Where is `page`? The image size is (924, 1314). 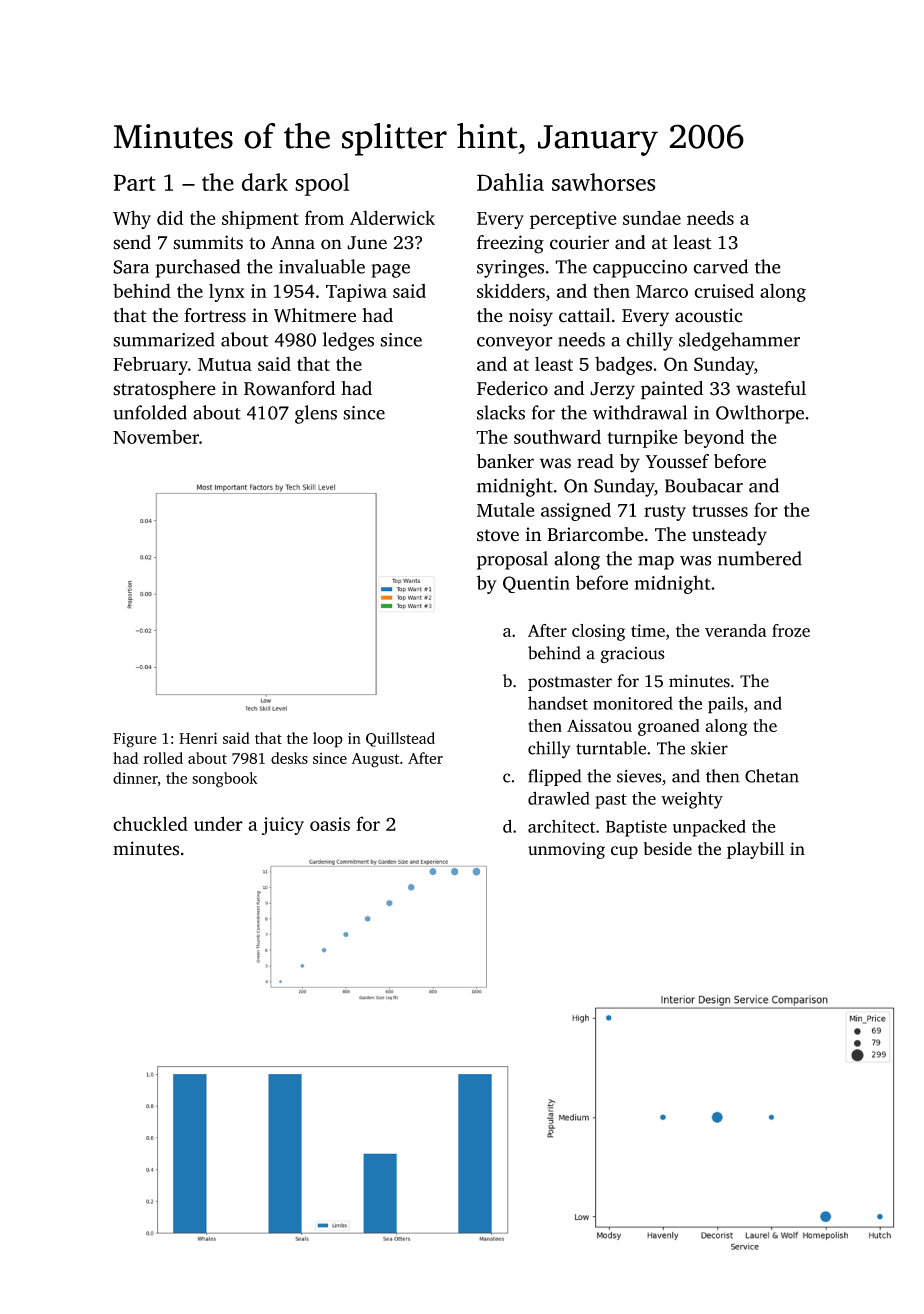 page is located at coordinates (390, 271).
